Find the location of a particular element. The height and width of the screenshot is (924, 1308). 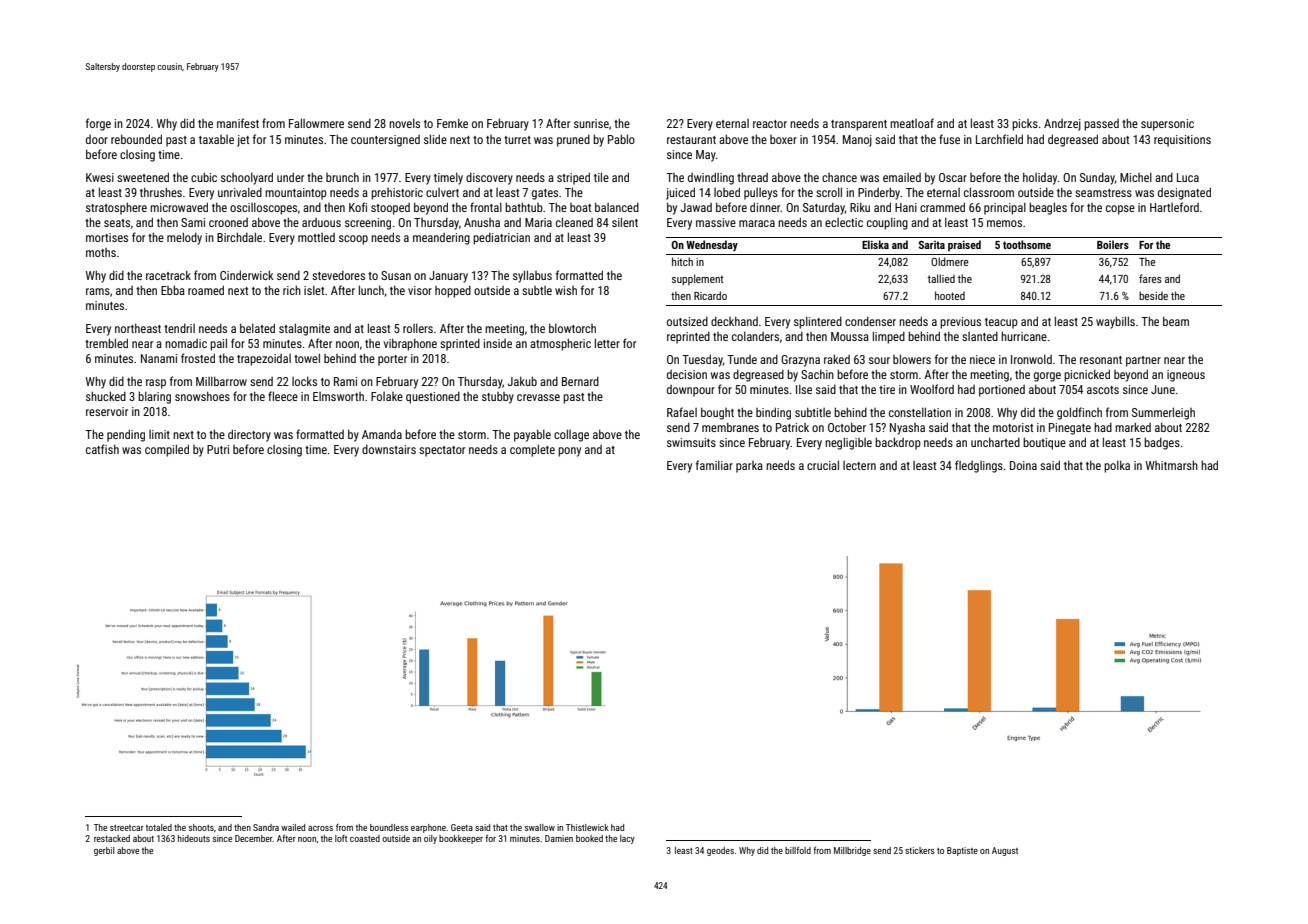

catfish is located at coordinates (102, 449).
